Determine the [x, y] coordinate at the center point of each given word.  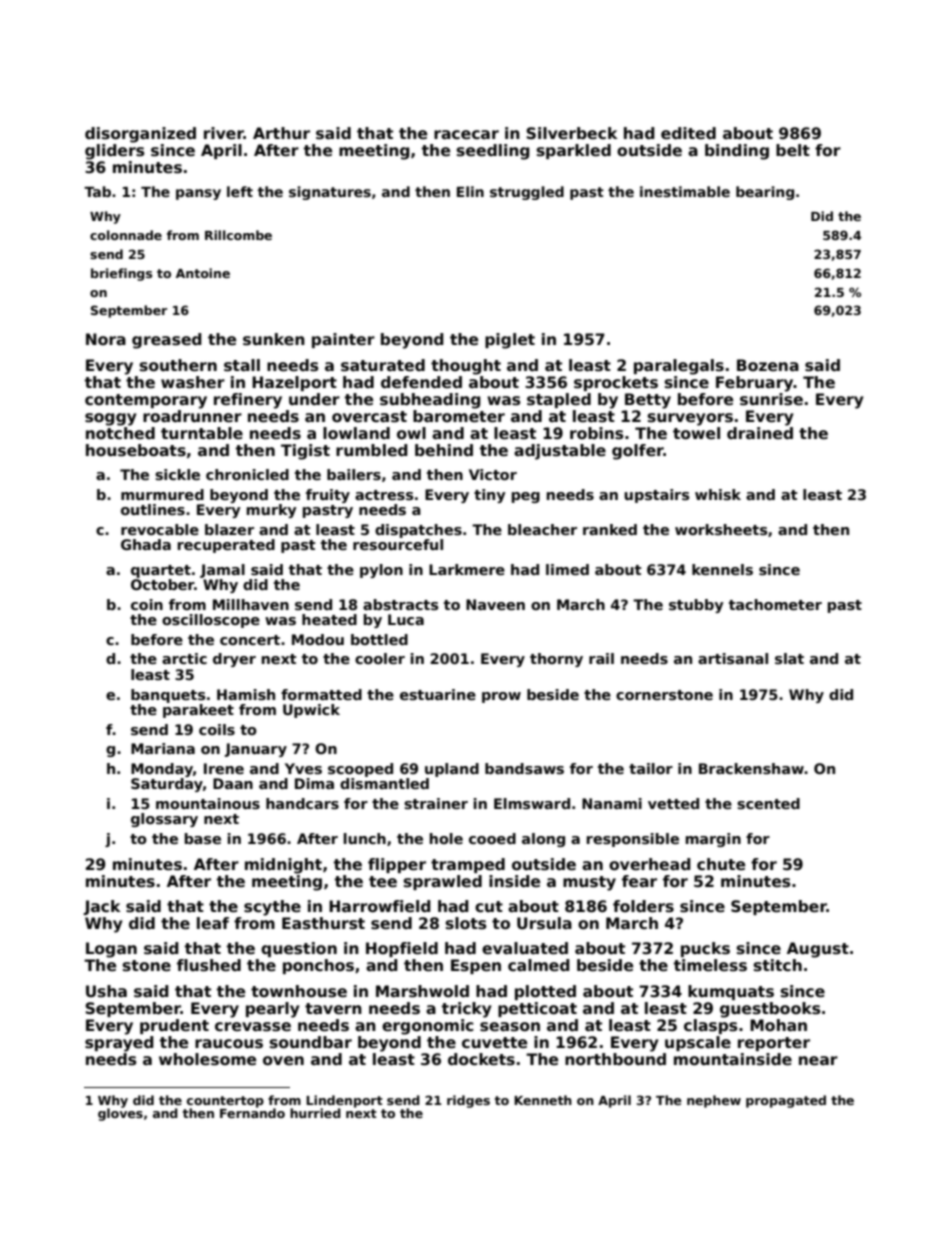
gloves [120, 1114]
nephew [714, 1101]
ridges [468, 1101]
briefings [121, 274]
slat [789, 658]
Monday [162, 770]
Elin [470, 191]
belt [793, 150]
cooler [380, 658]
